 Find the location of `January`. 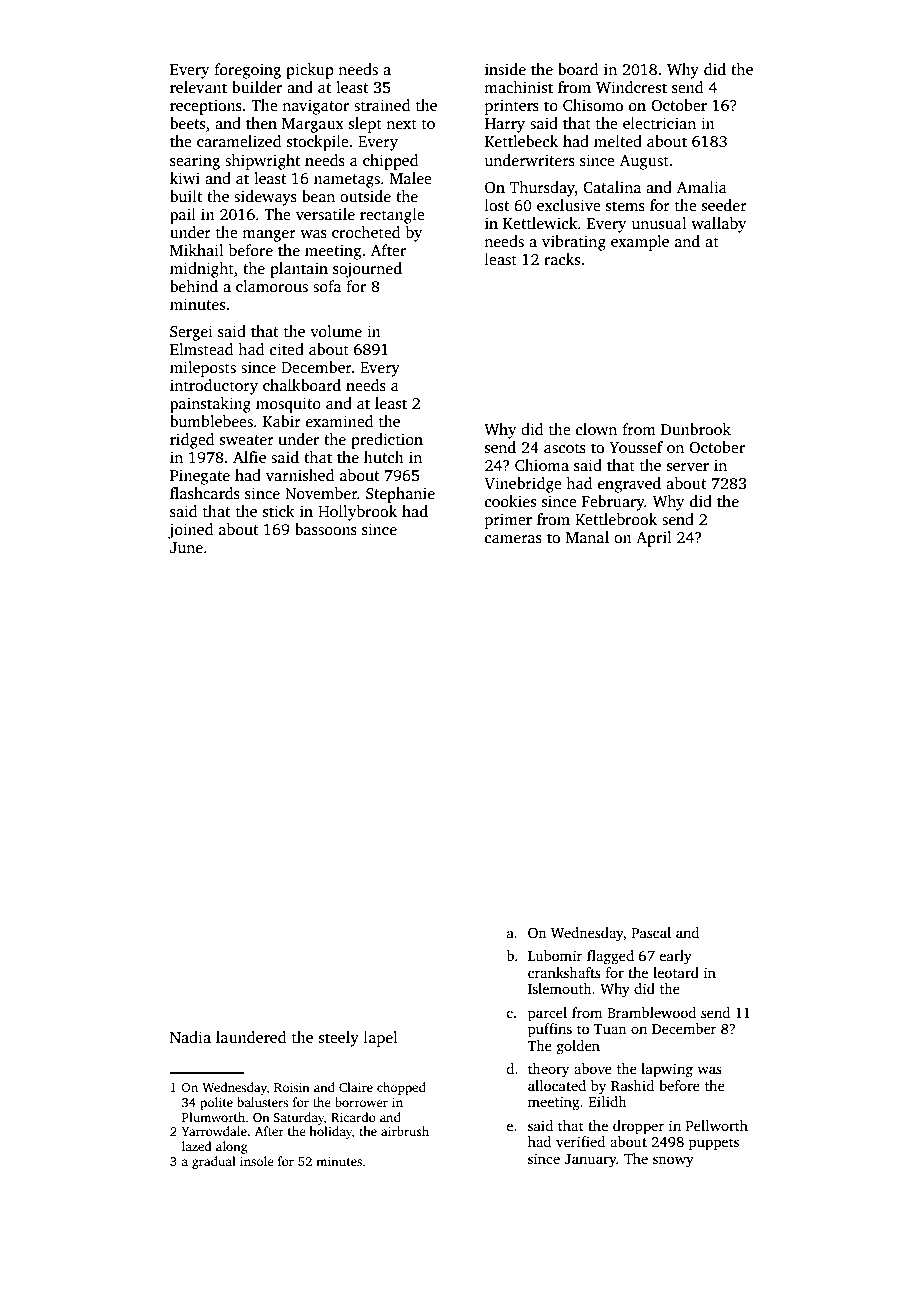

January is located at coordinates (590, 1161).
